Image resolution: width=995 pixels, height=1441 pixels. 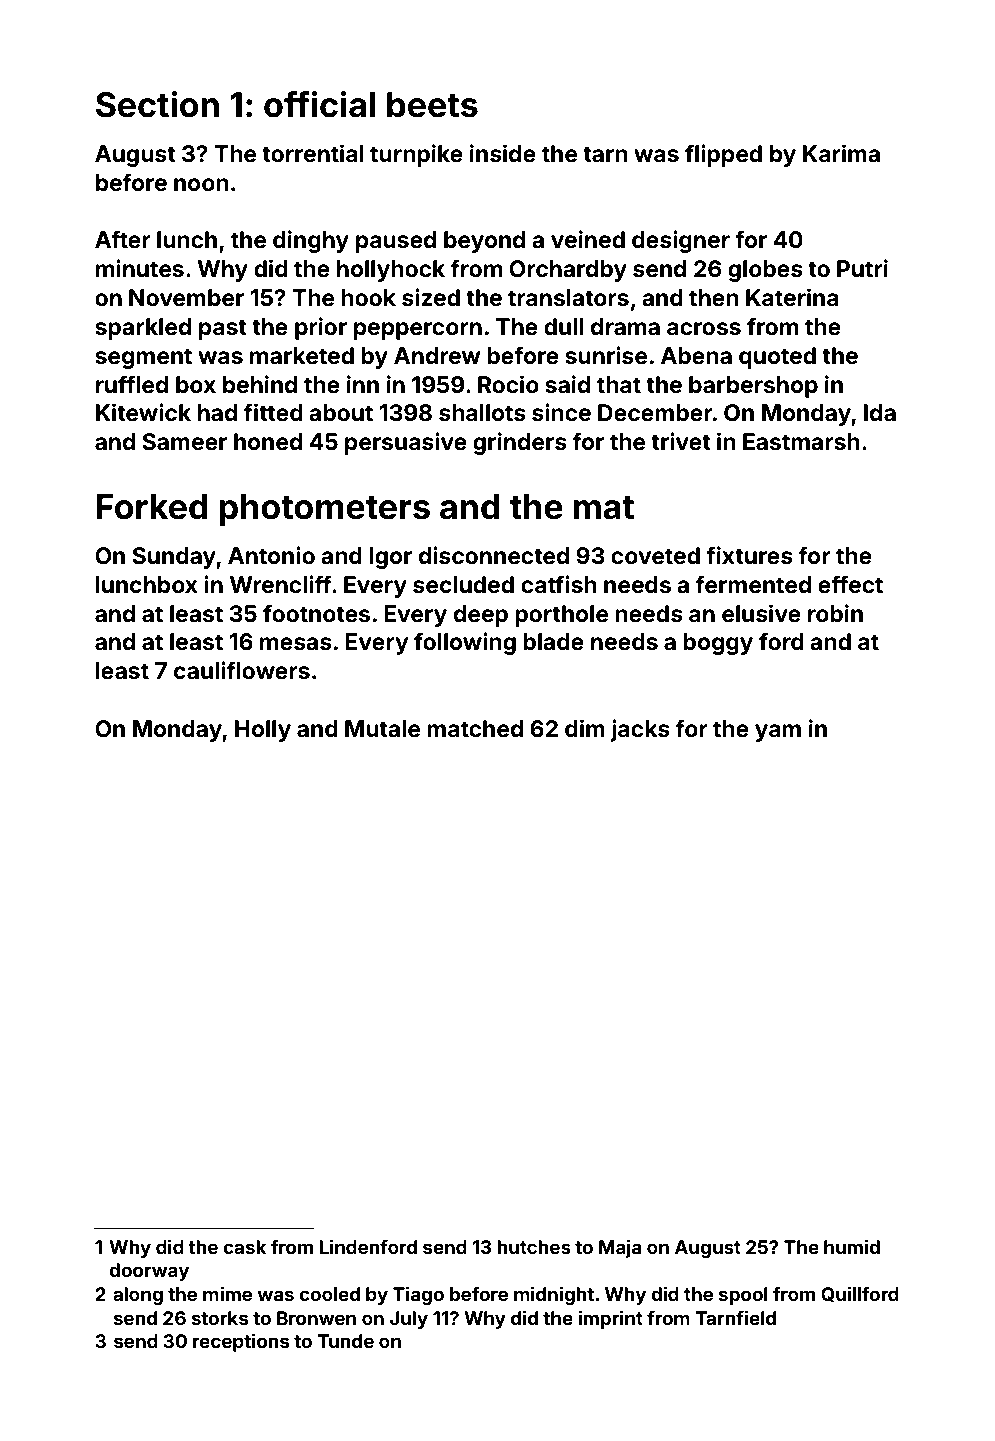 I want to click on yam, so click(x=778, y=733).
